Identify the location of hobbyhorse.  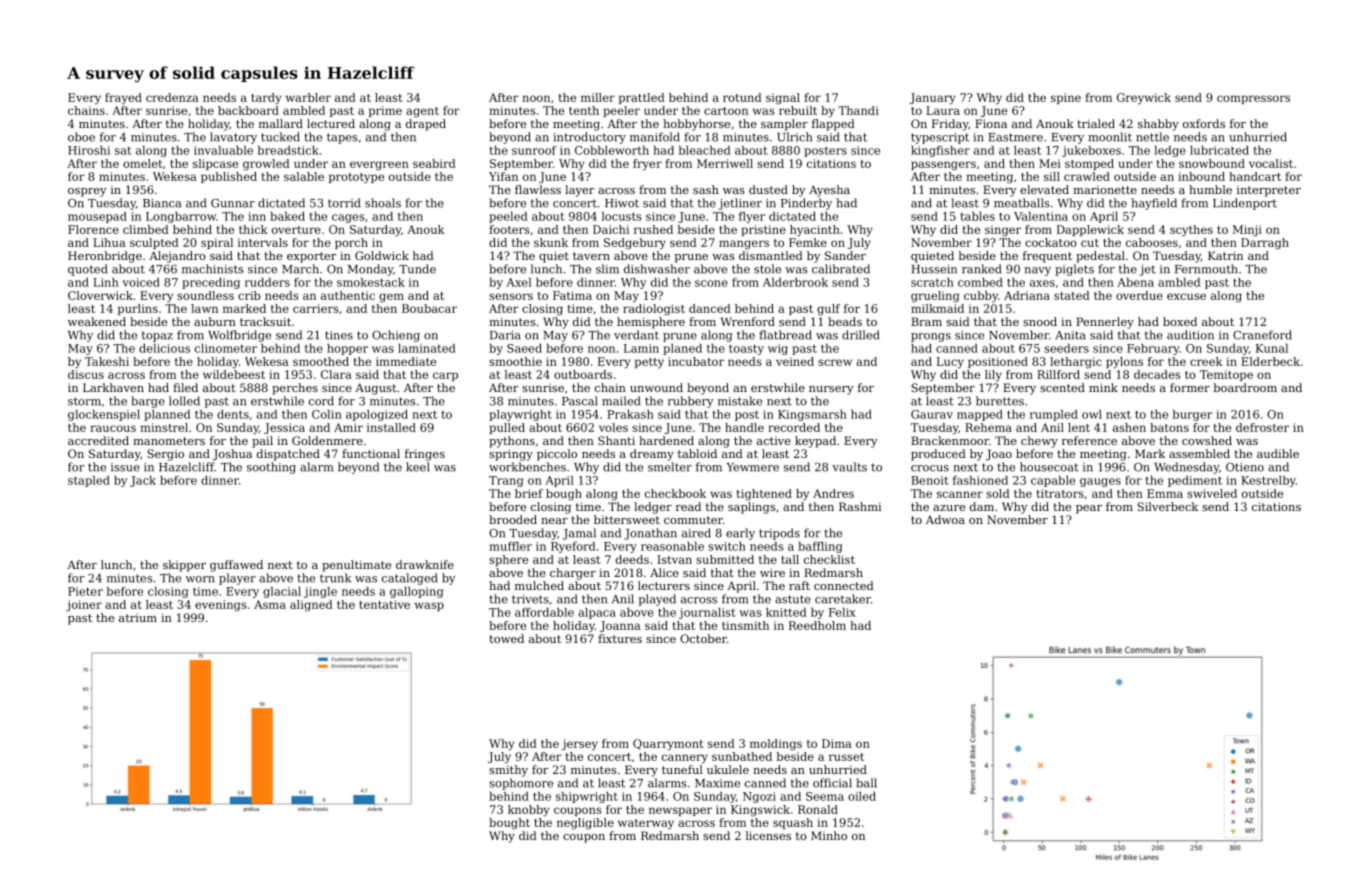
(696, 125).
